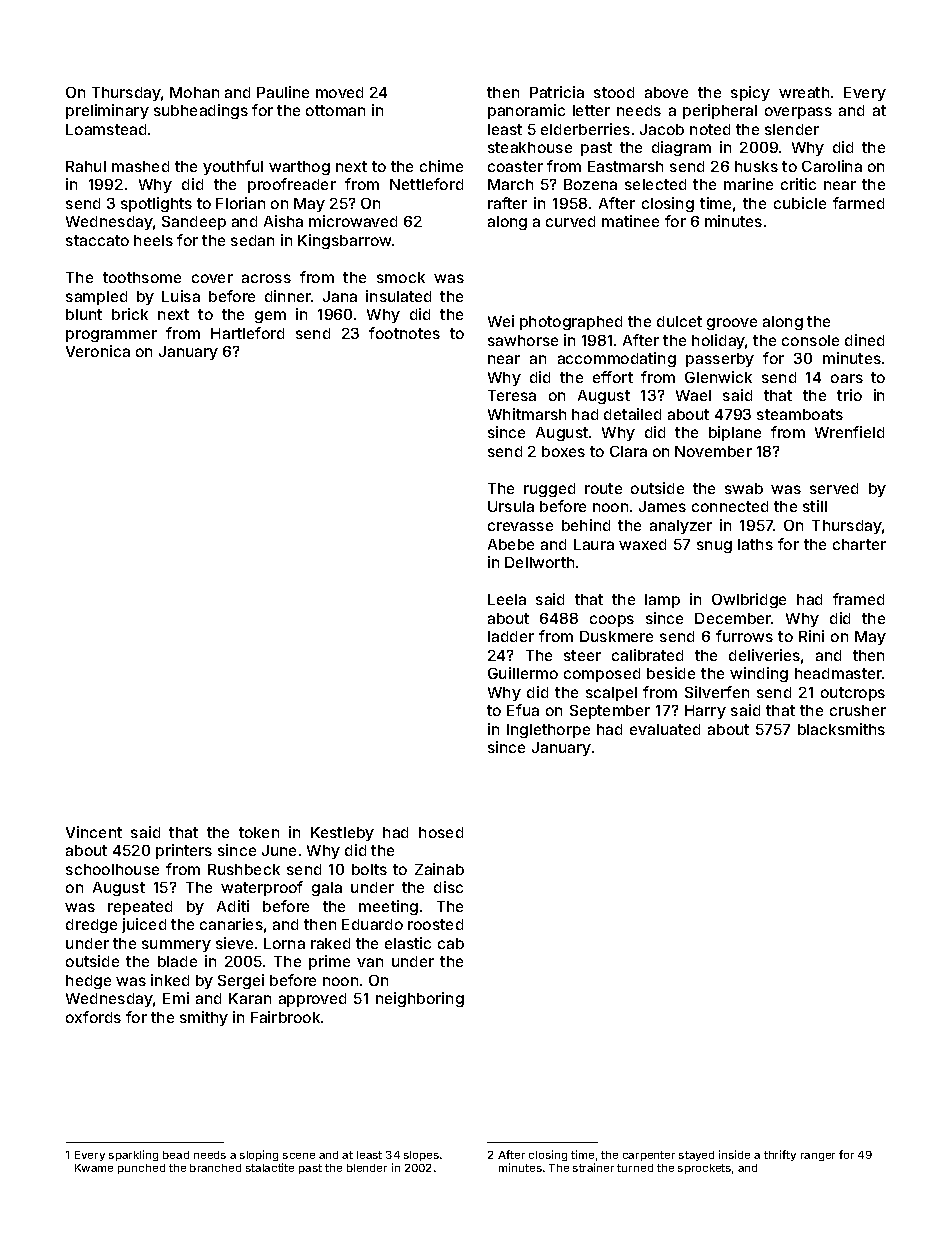 This screenshot has height=1233, width=952. I want to click on staccato, so click(97, 240).
